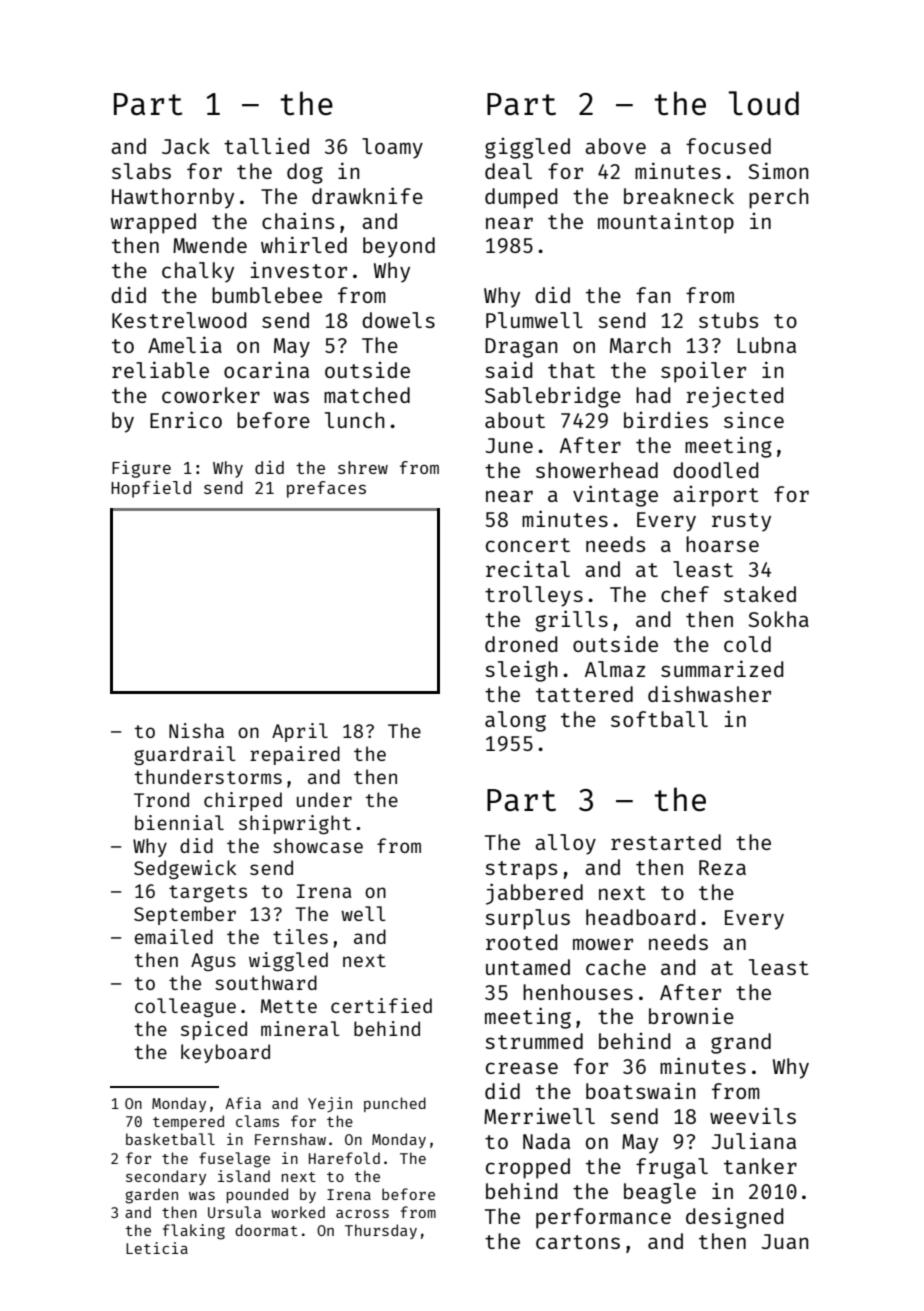  I want to click on Dragan, so click(521, 348).
